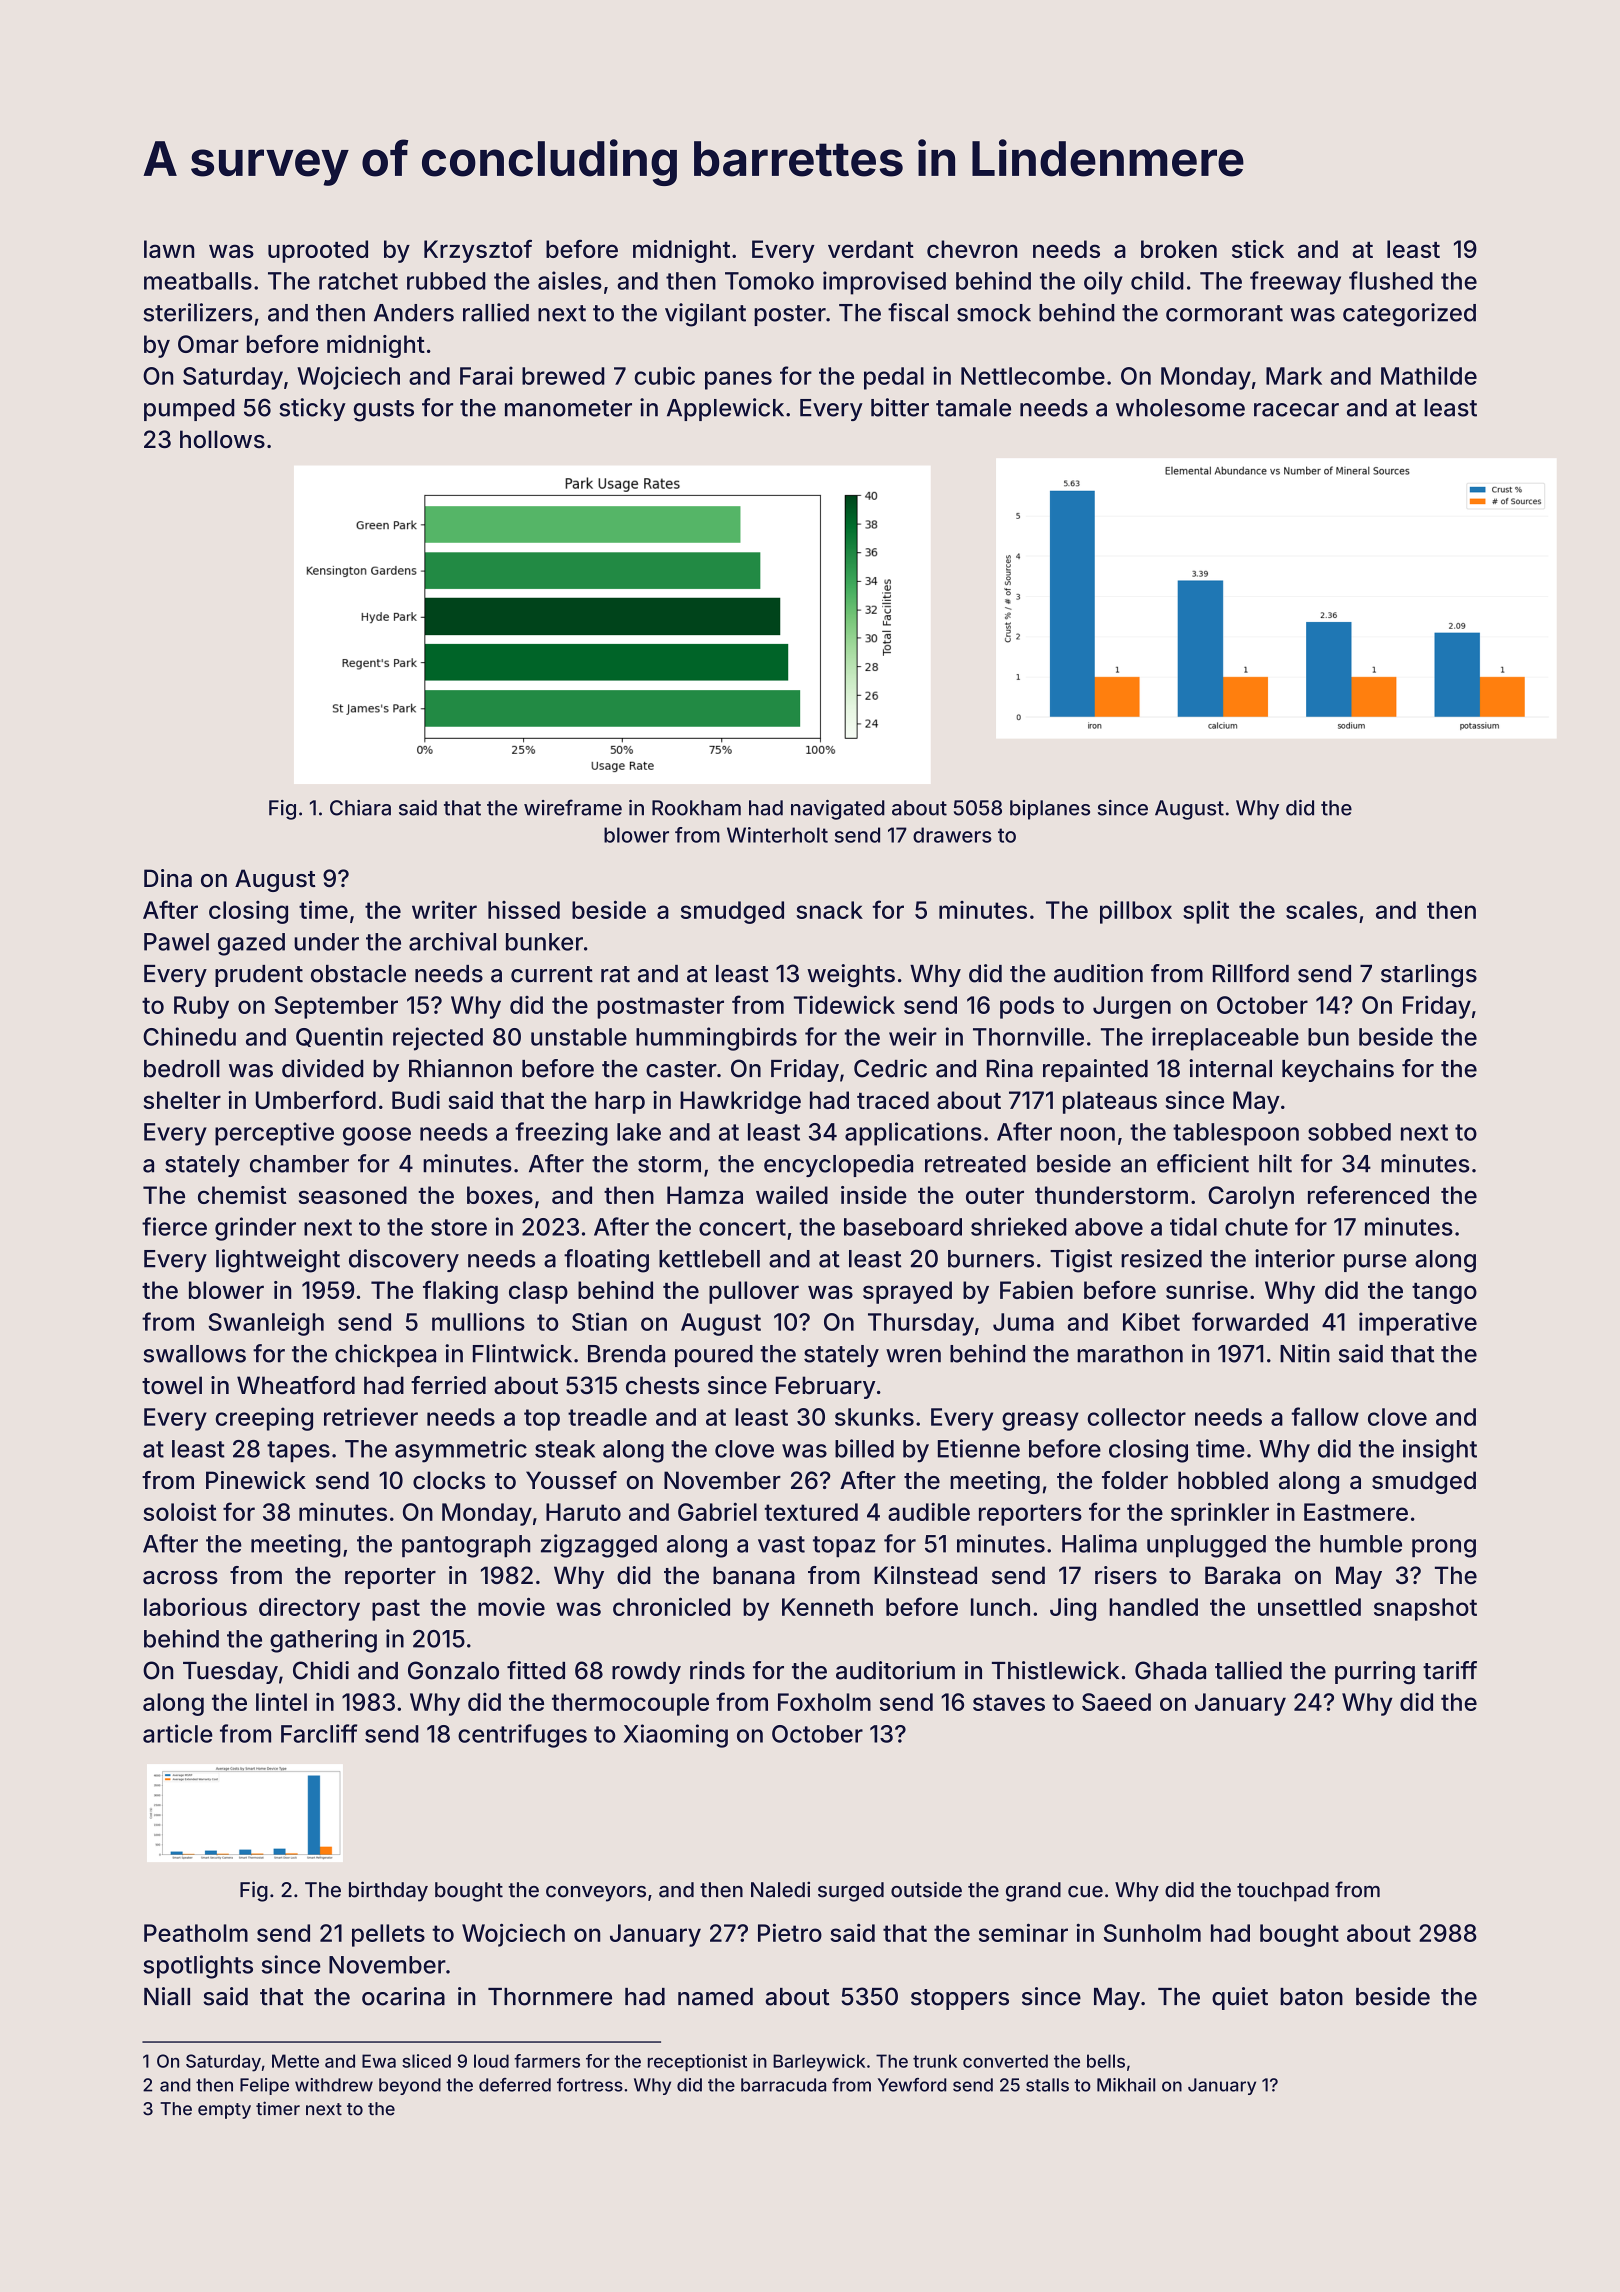 The width and height of the screenshot is (1620, 2292). I want to click on chevron, so click(972, 249).
